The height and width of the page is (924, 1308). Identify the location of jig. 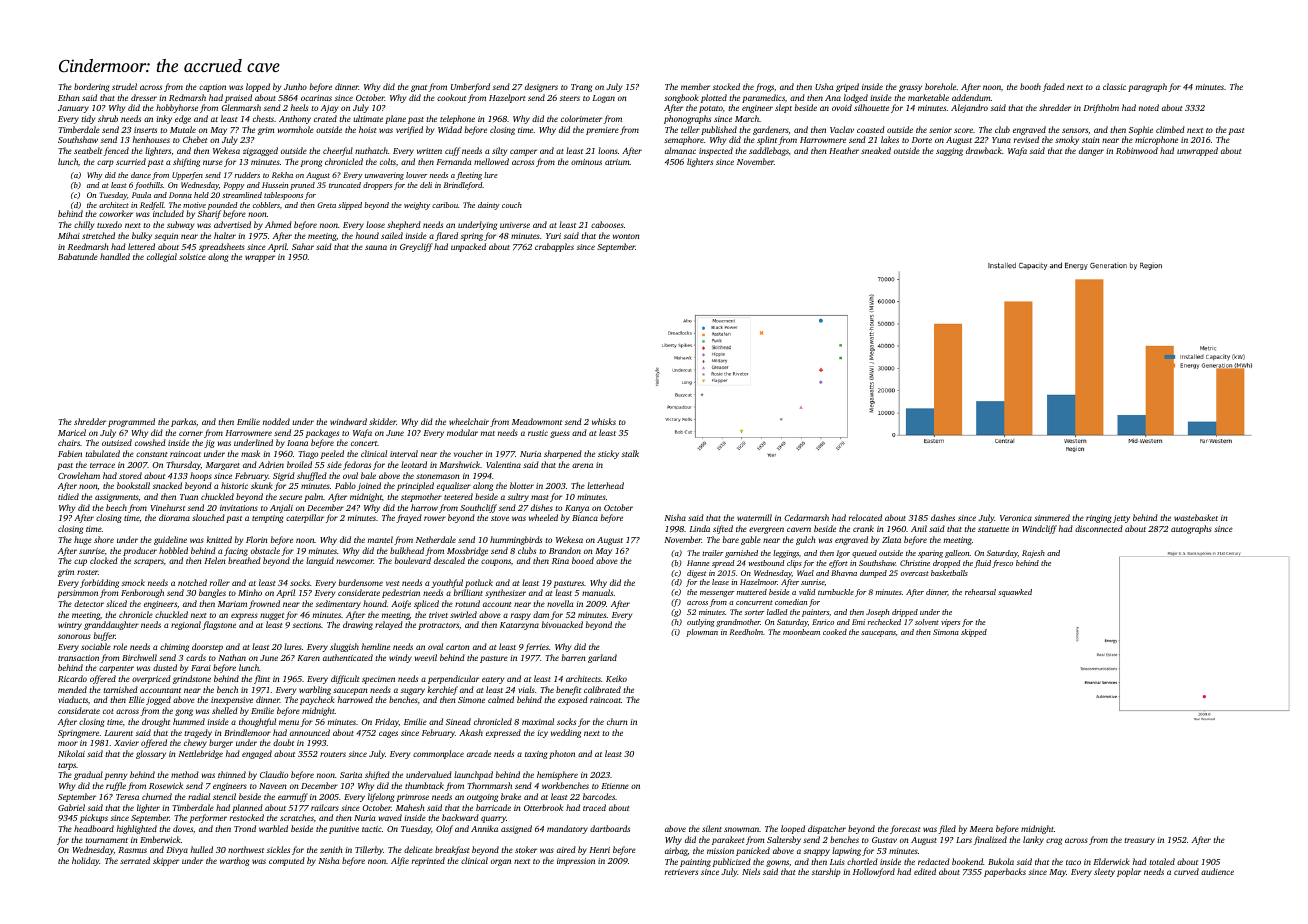
(210, 444).
